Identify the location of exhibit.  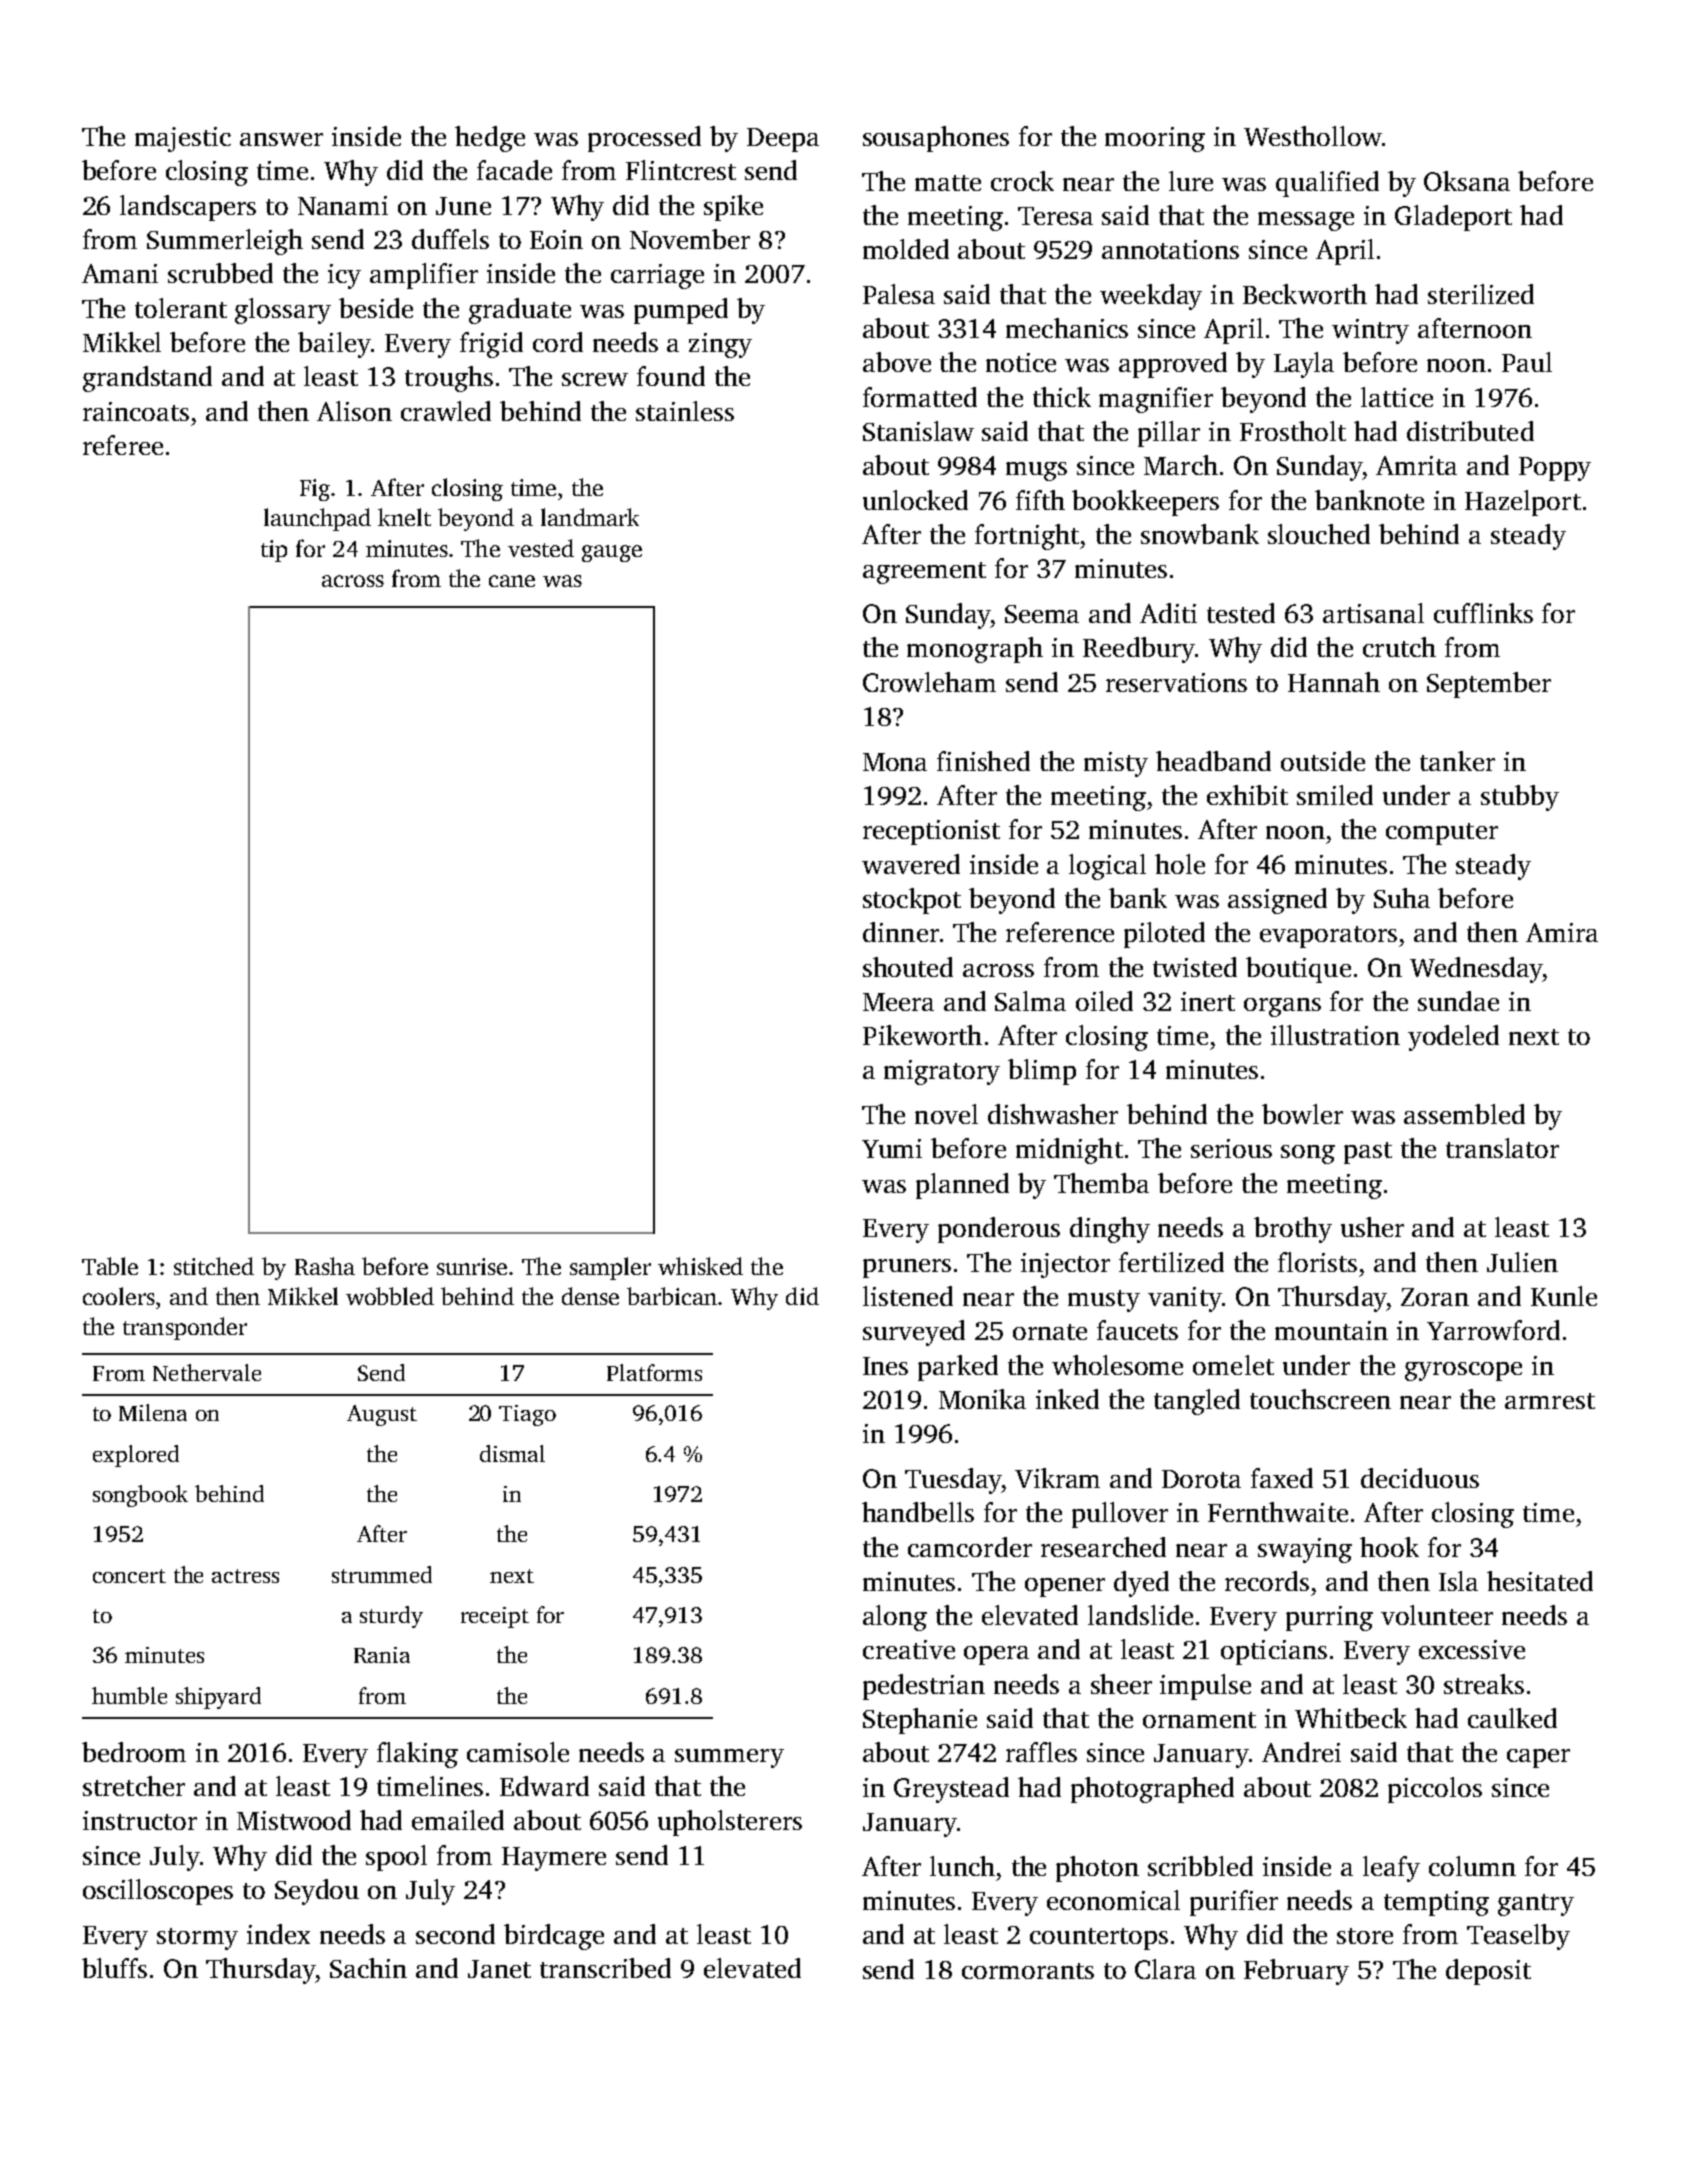
(1247, 795).
